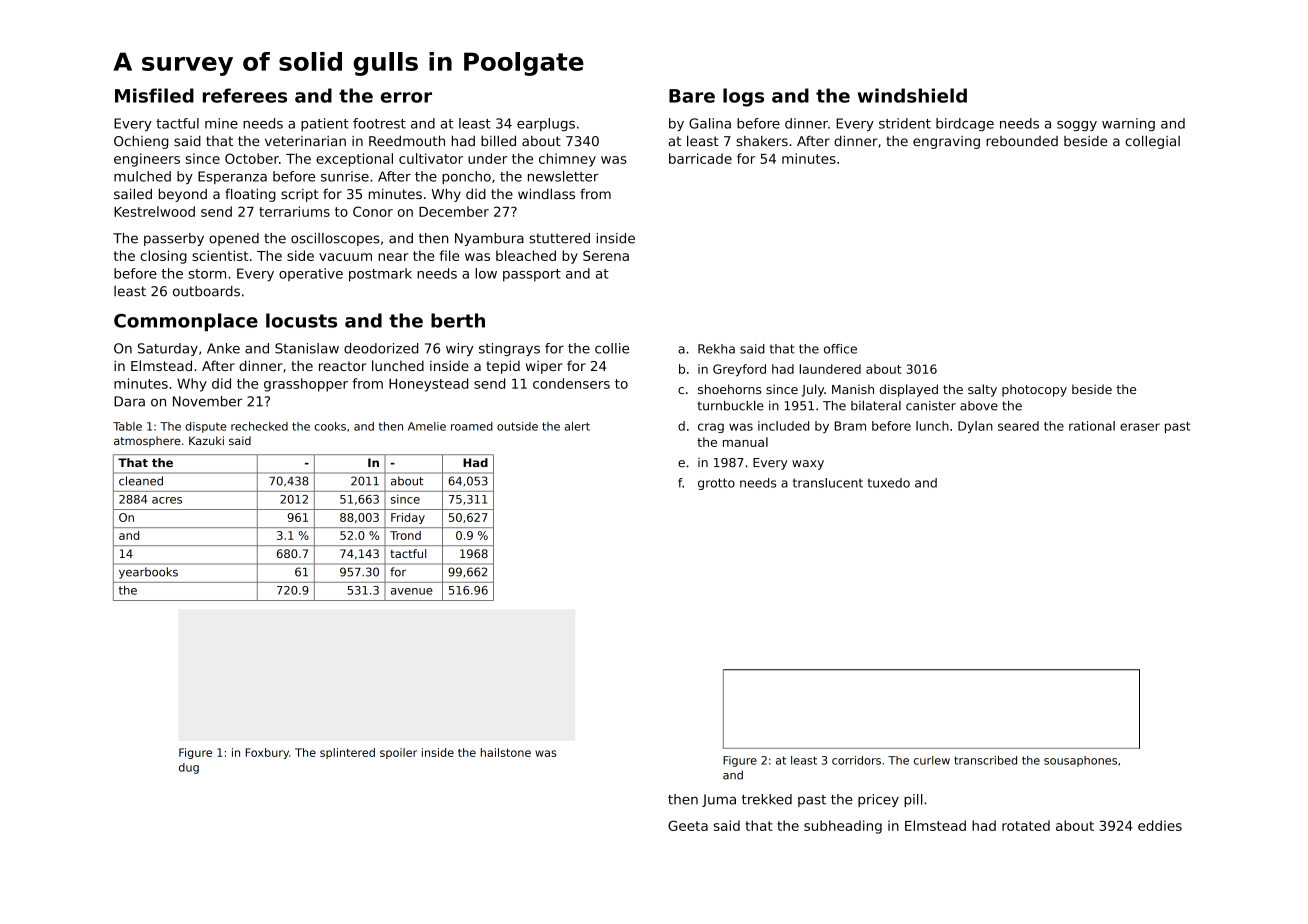  Describe the element at coordinates (612, 348) in the page. I see `collie` at that location.
